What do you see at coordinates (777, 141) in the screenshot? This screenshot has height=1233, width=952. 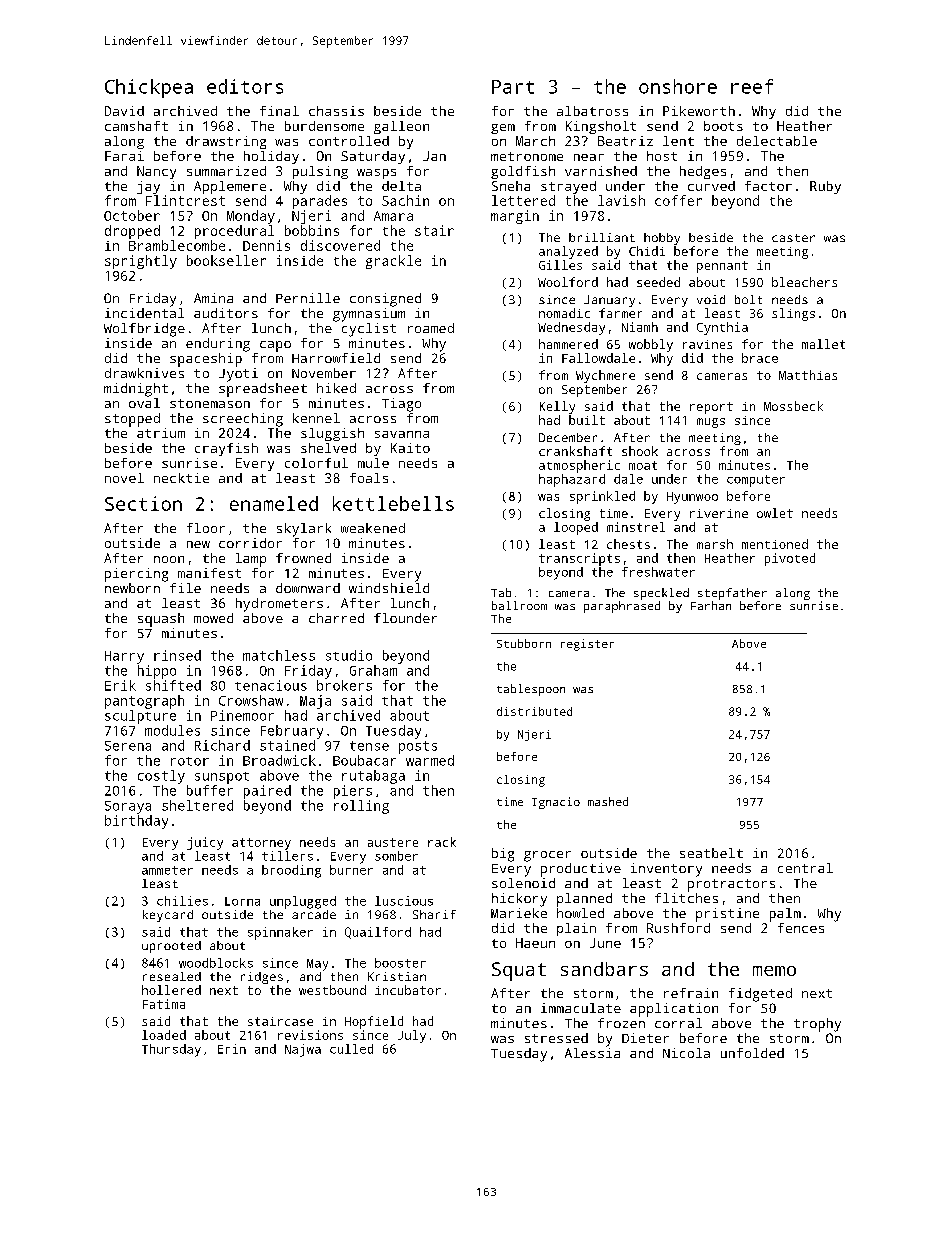 I see `delectable` at bounding box center [777, 141].
